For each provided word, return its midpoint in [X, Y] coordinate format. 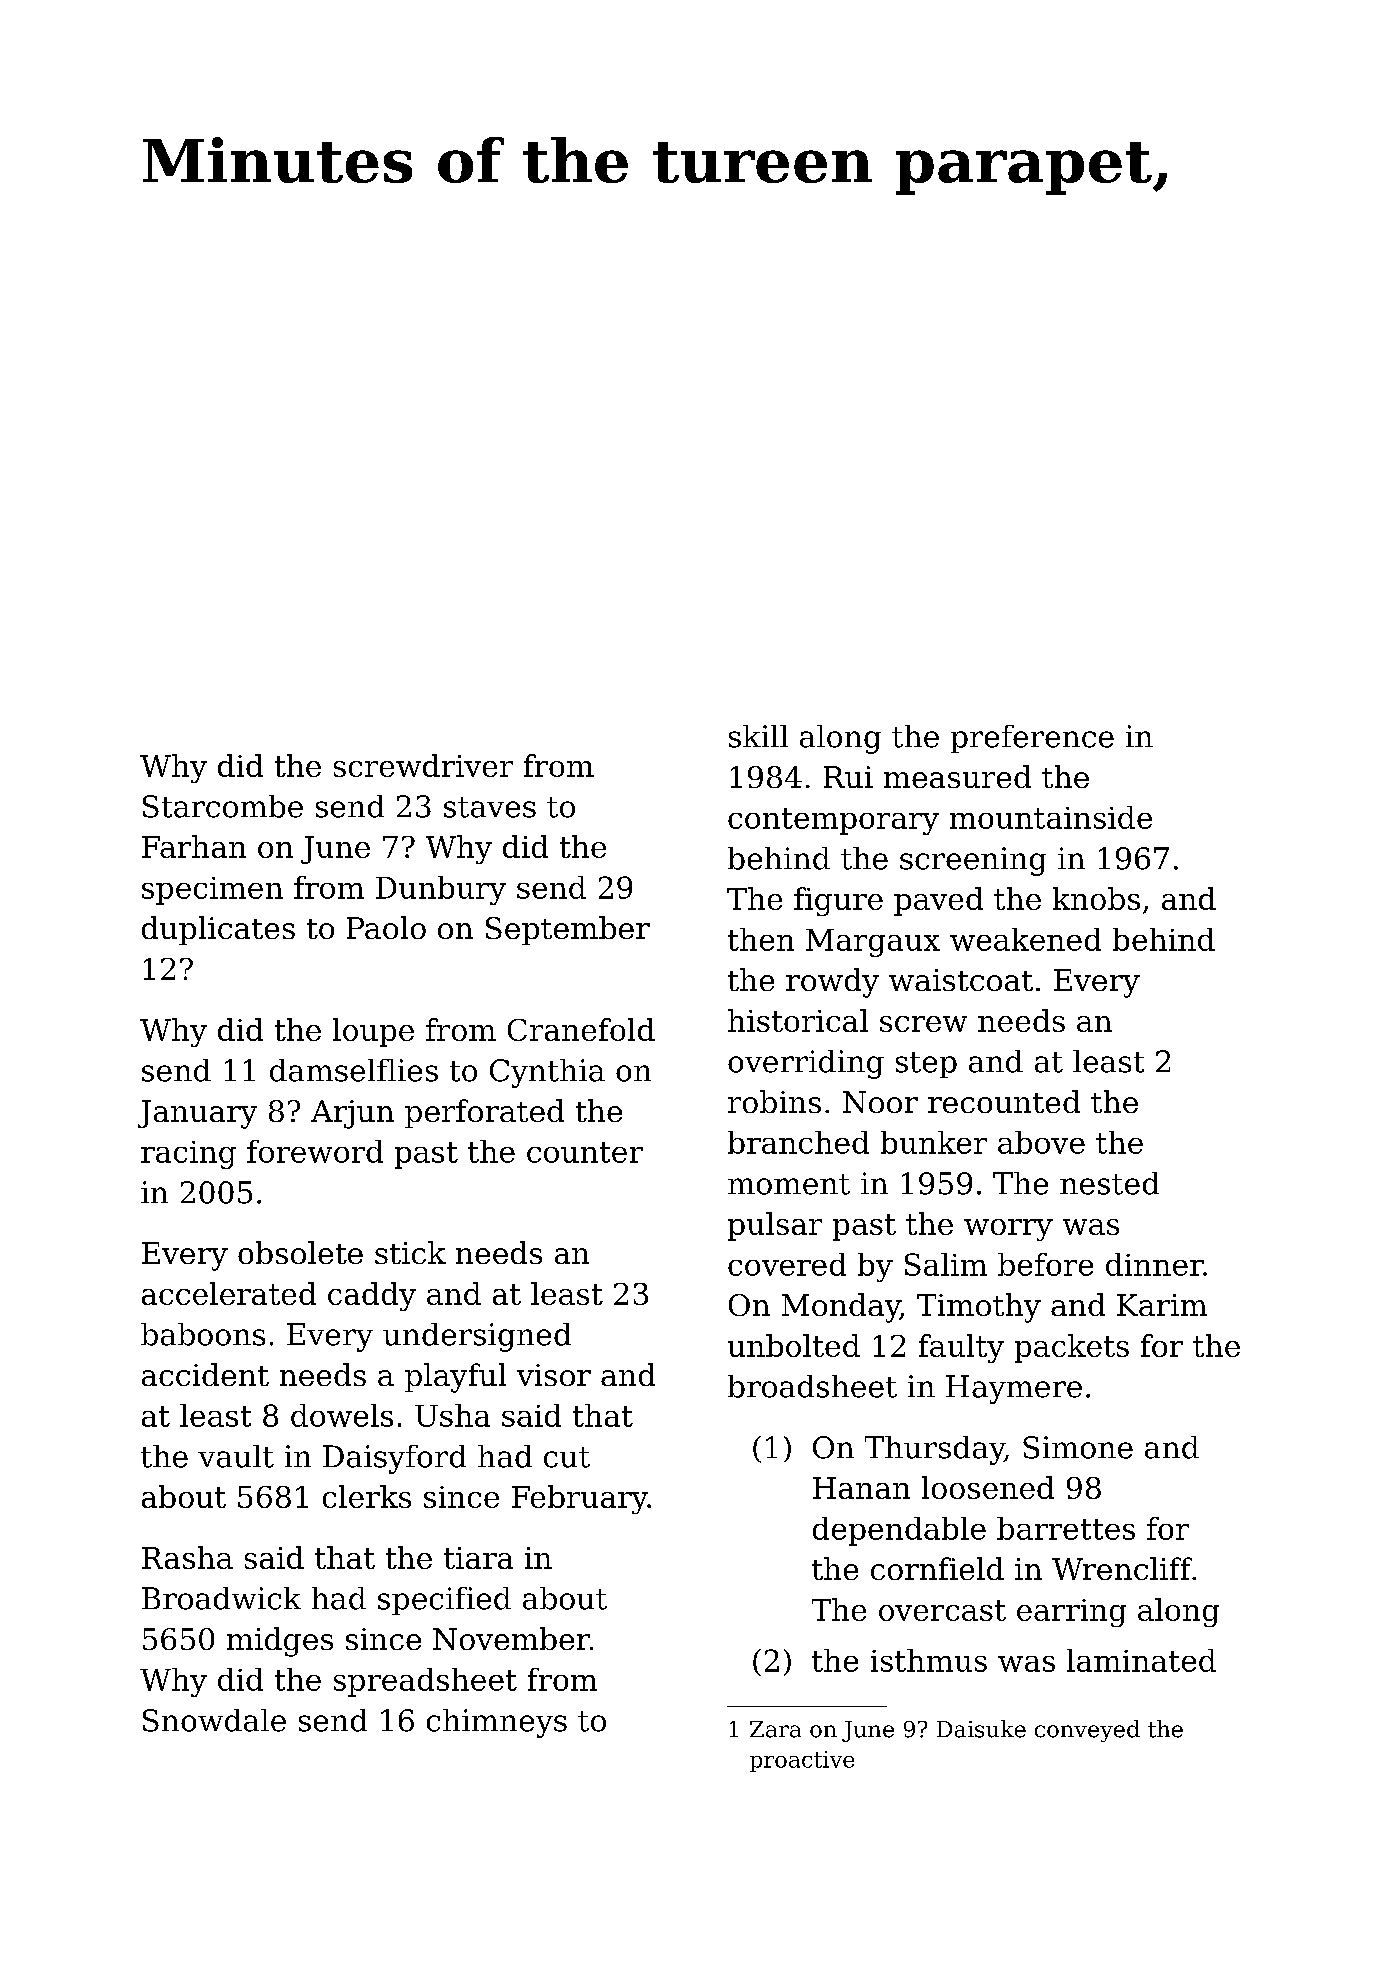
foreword [315, 1151]
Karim [1162, 1305]
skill [758, 736]
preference [1032, 739]
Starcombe [223, 806]
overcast [942, 1610]
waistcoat [961, 980]
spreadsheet [425, 1682]
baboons [203, 1334]
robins [774, 1101]
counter [585, 1152]
